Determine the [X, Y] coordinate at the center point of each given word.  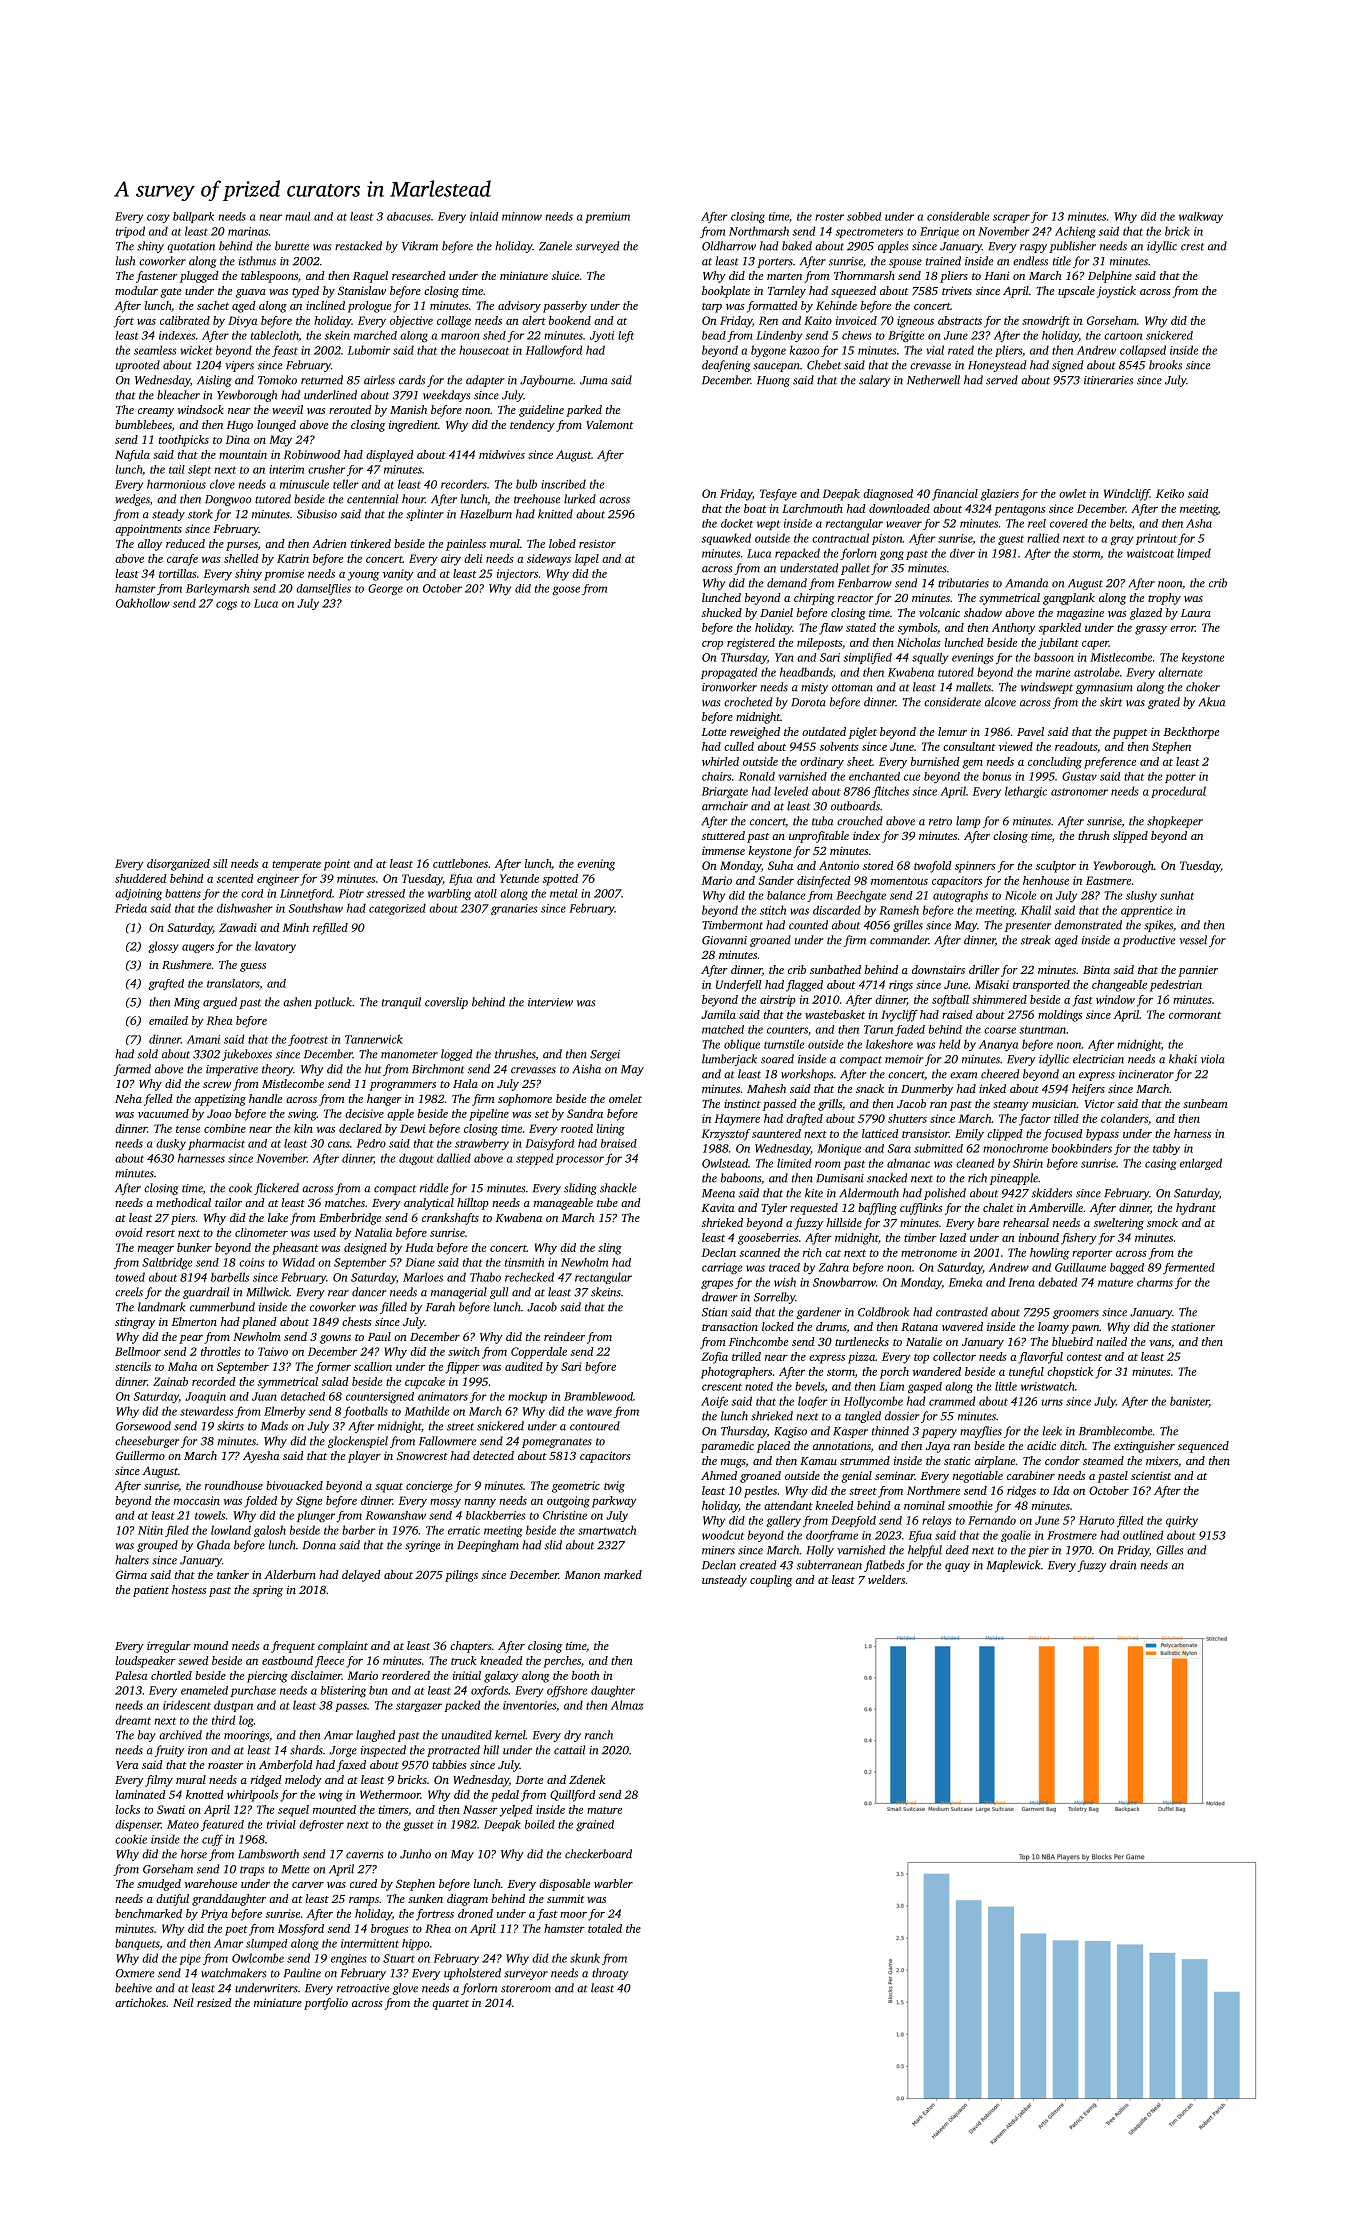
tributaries [963, 583]
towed [130, 1277]
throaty [610, 1974]
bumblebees [143, 424]
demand [787, 583]
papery [939, 1433]
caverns [364, 1855]
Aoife [714, 1402]
